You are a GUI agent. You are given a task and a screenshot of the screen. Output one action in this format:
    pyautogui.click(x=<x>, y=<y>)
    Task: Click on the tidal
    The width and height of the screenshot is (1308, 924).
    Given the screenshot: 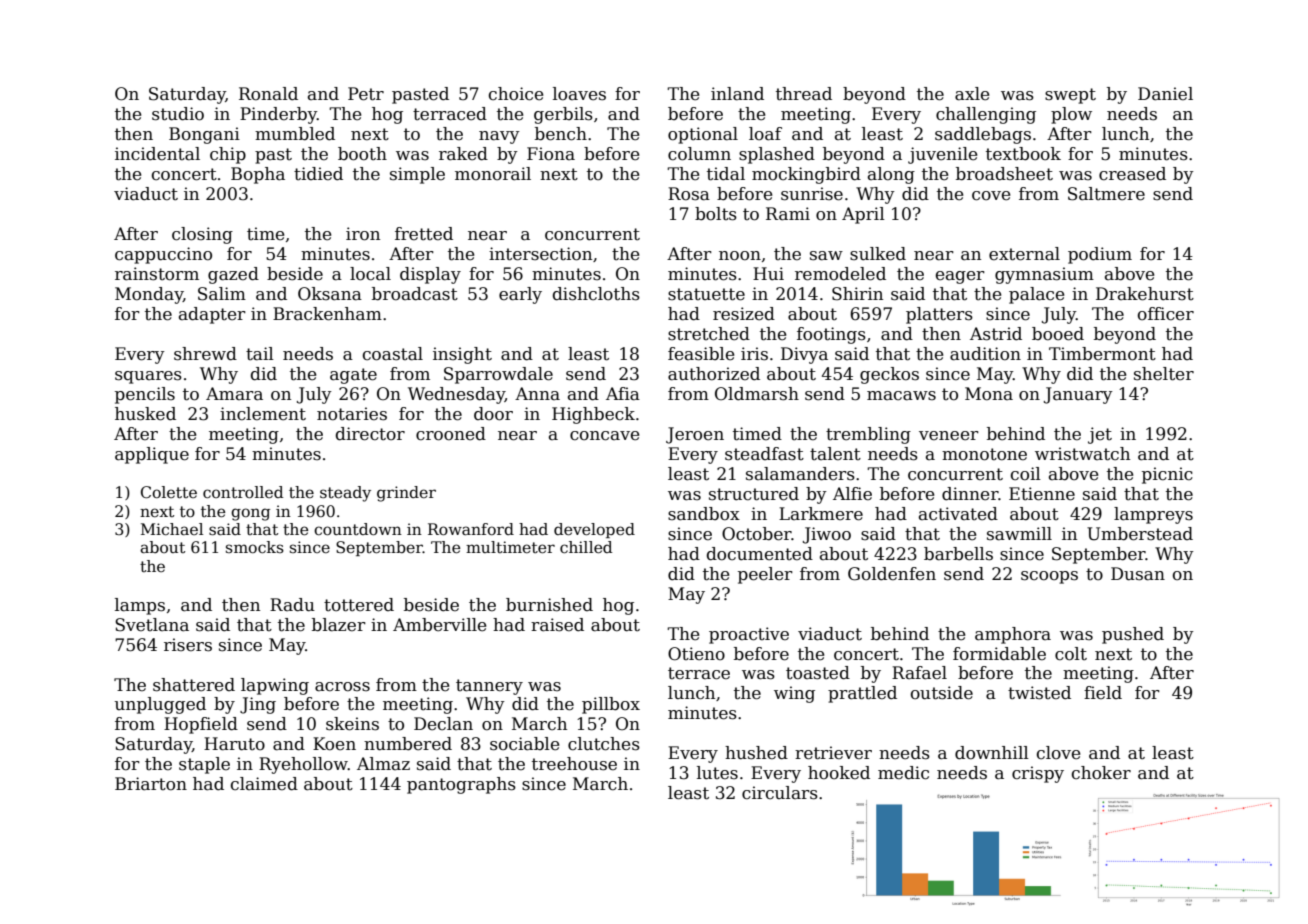 What is the action you would take?
    pyautogui.click(x=726, y=174)
